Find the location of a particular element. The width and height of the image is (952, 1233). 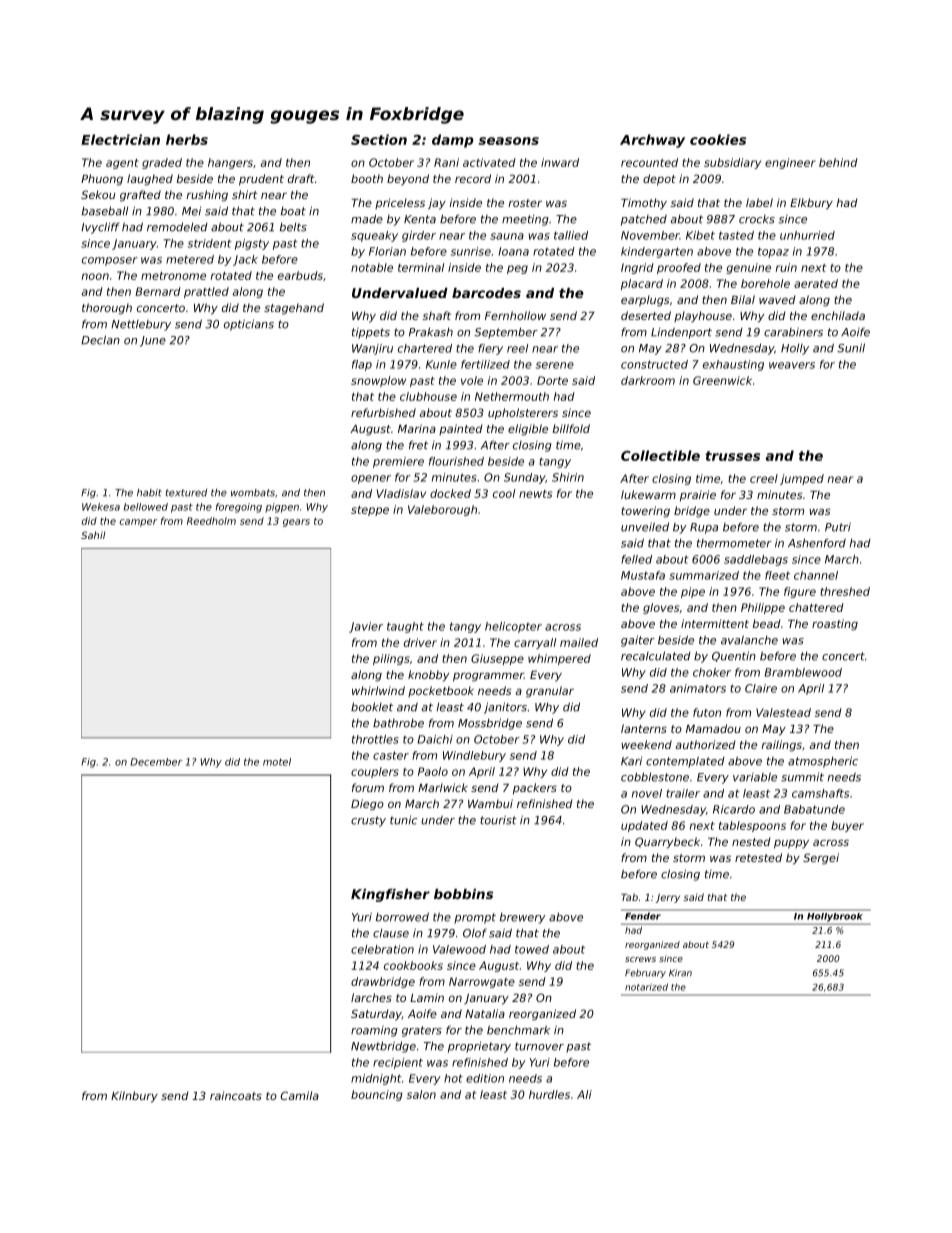

Marina is located at coordinates (417, 428).
